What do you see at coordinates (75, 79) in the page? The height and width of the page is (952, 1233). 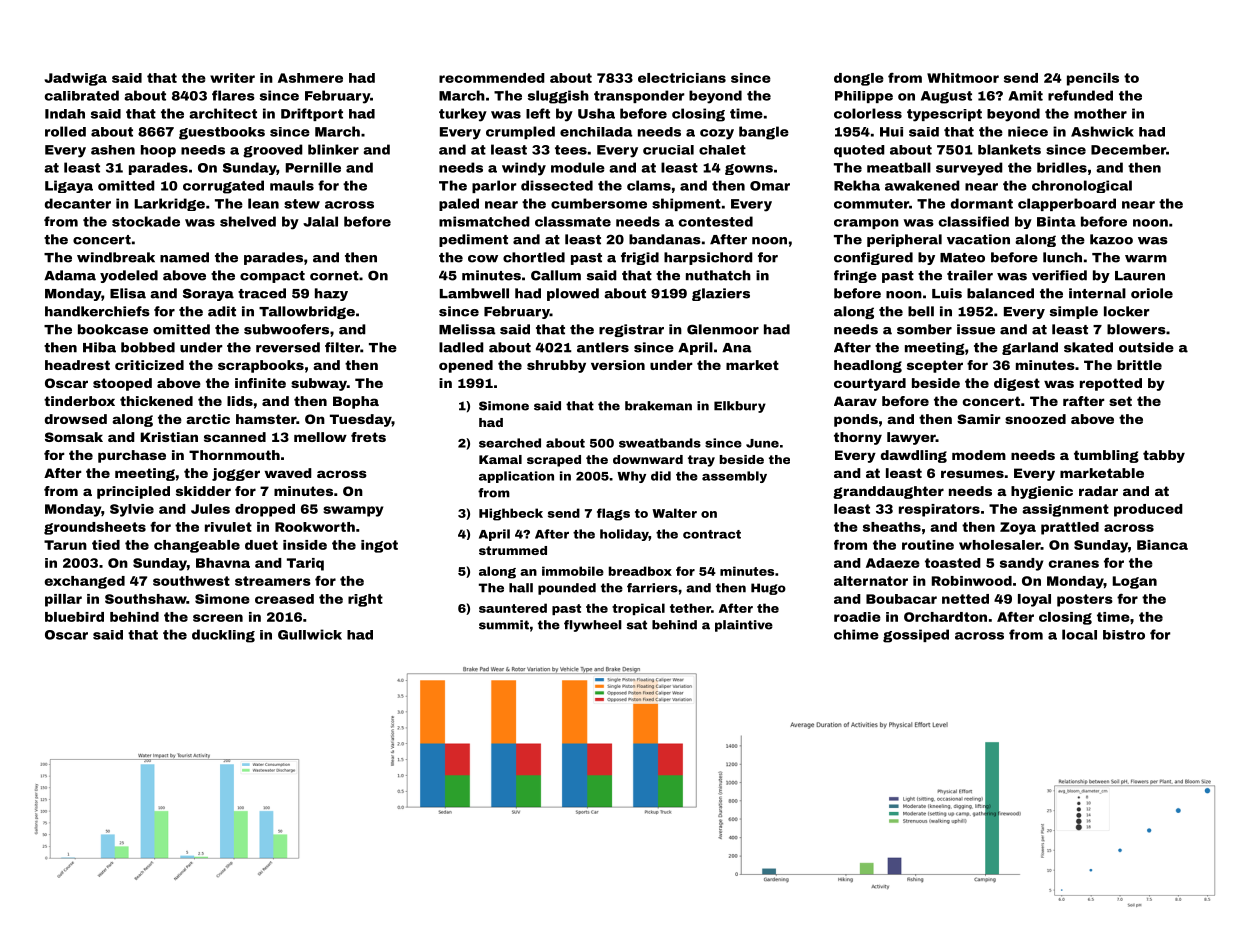 I see `Jadwiga` at bounding box center [75, 79].
